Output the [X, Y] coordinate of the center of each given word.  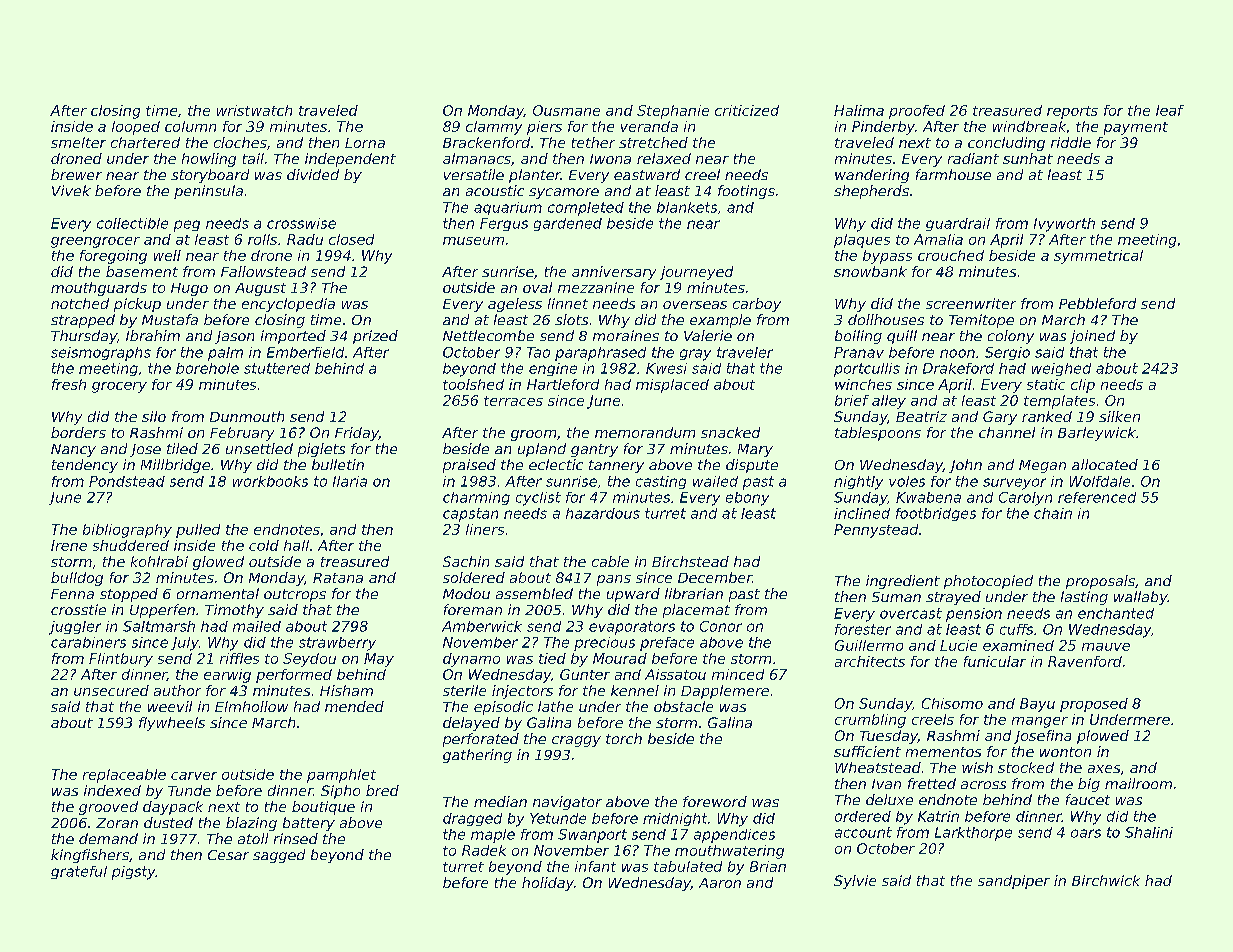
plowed [1103, 737]
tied [552, 658]
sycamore [564, 193]
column [190, 126]
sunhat [1028, 158]
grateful [79, 872]
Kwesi [666, 368]
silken [1119, 416]
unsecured [111, 690]
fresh [69, 384]
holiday [548, 884]
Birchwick [1106, 880]
